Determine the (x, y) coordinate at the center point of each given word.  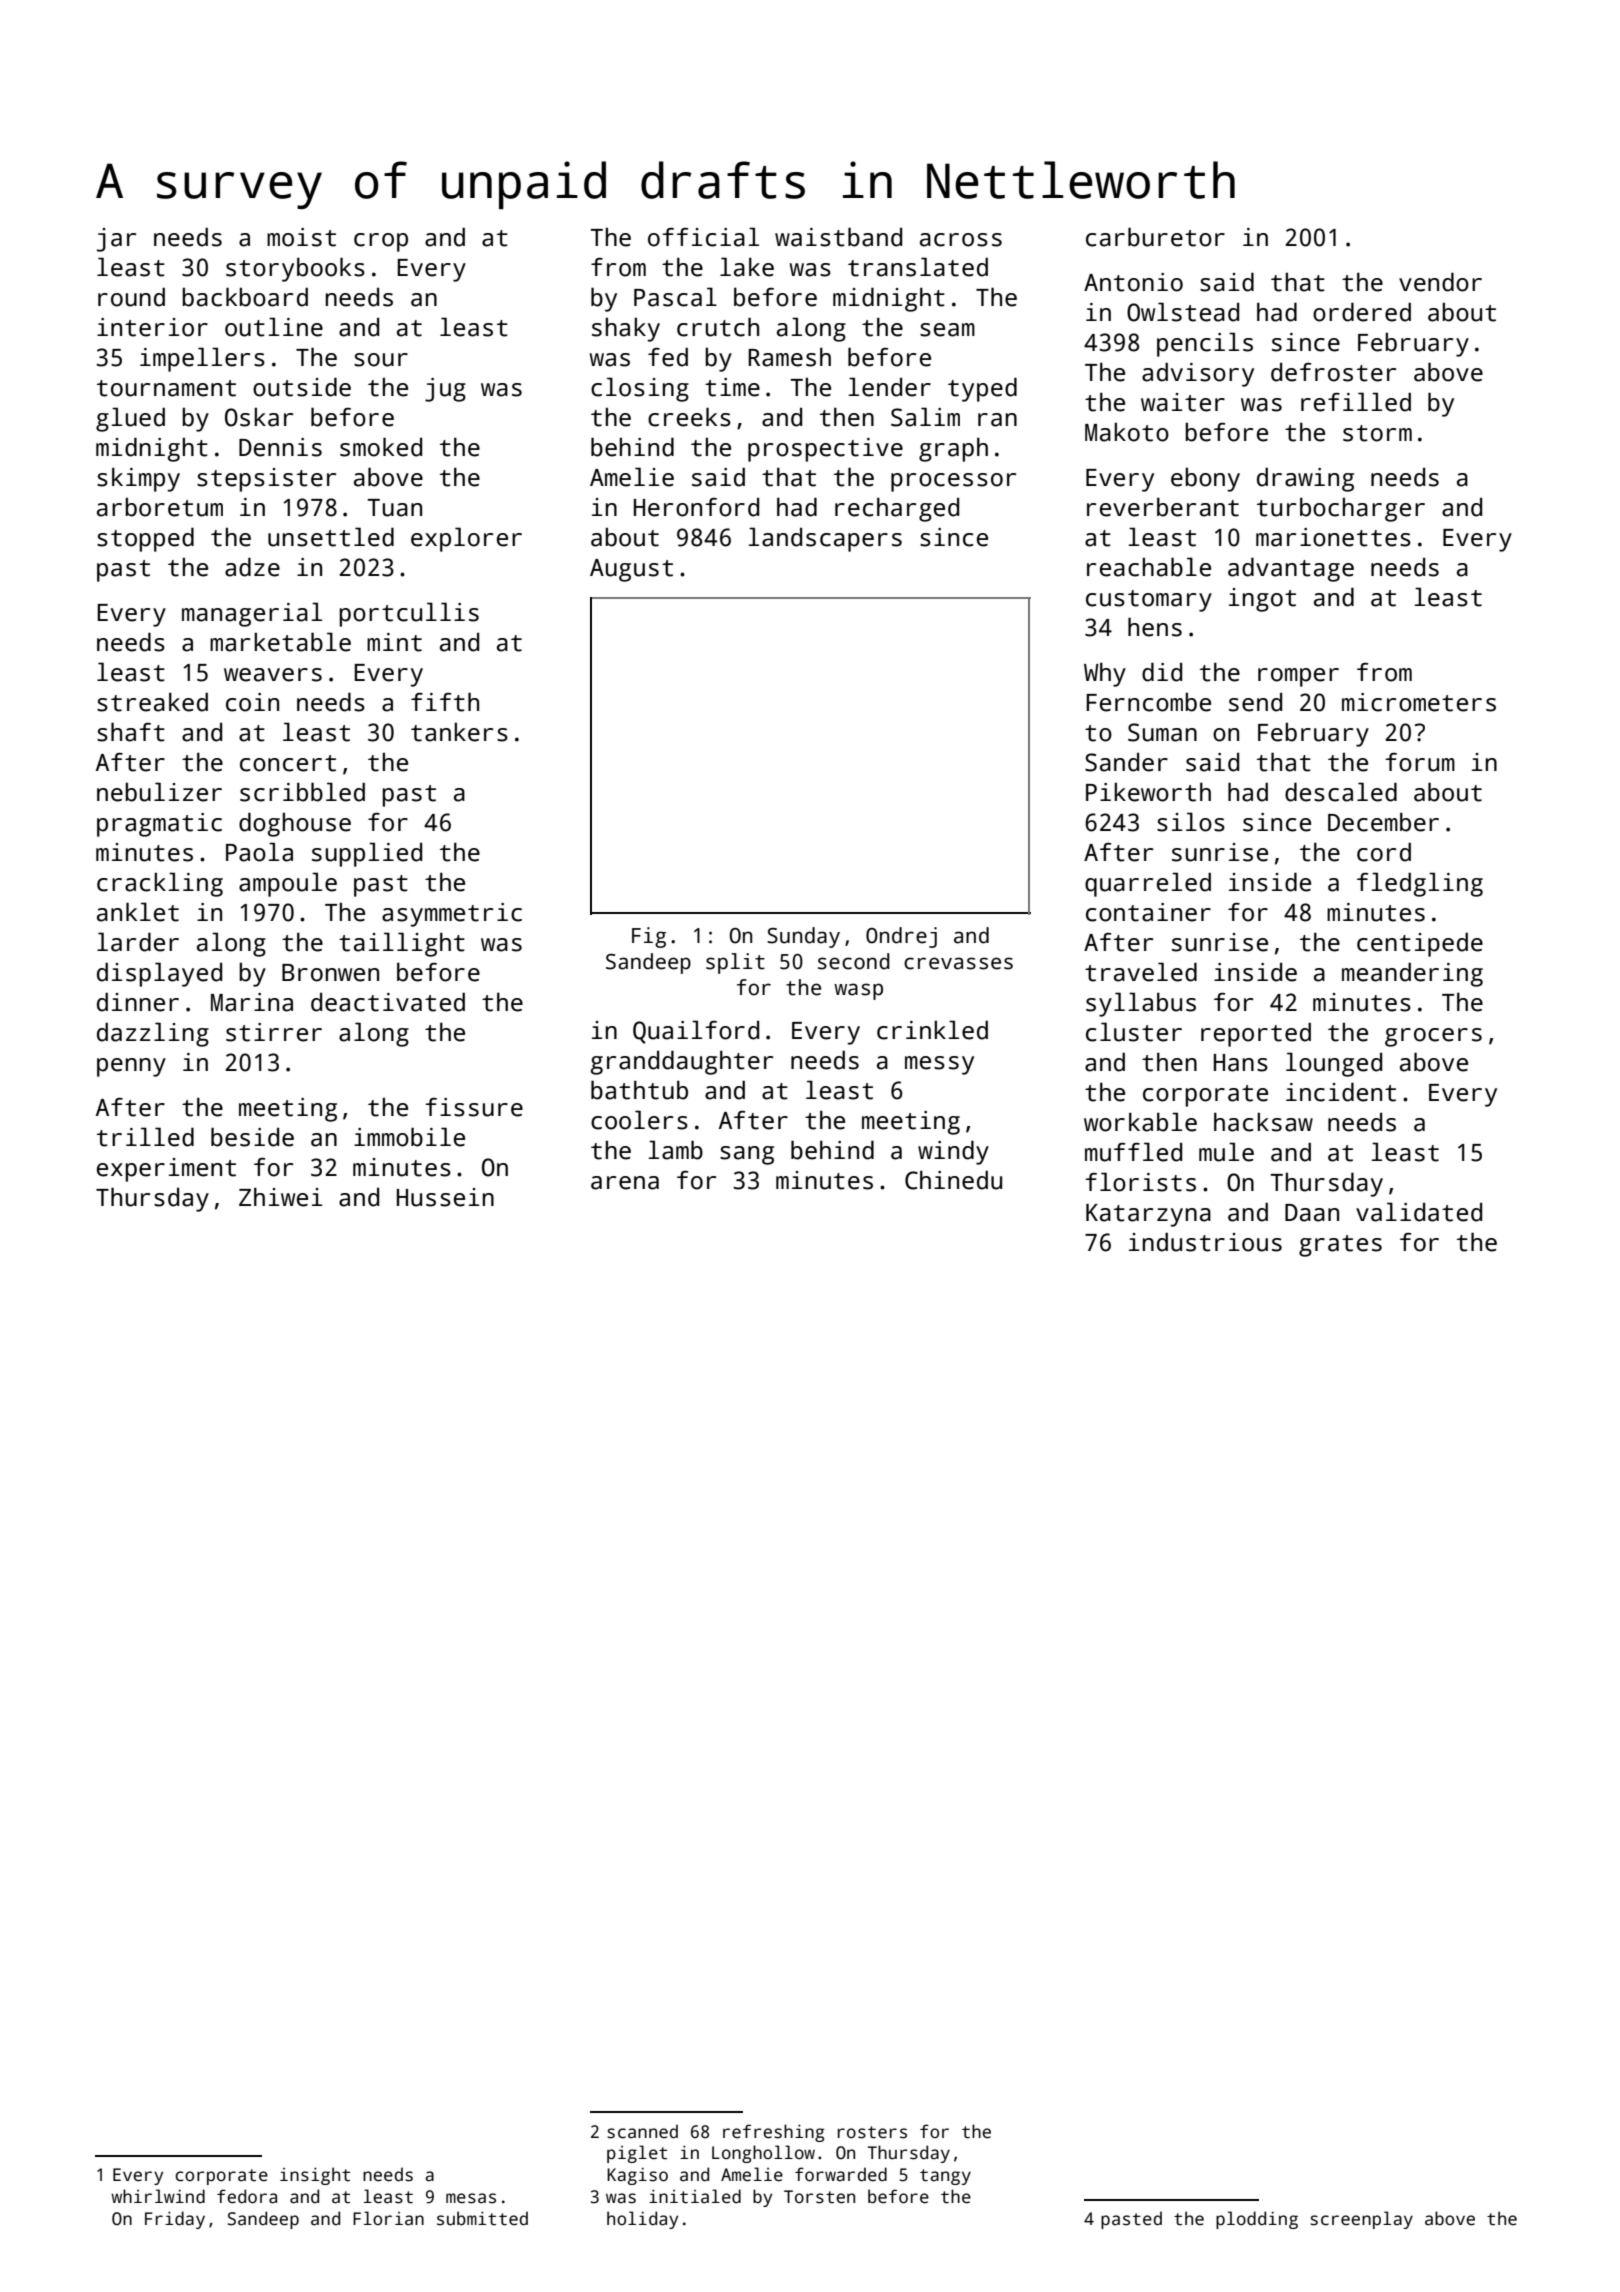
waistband (838, 237)
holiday (642, 2220)
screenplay (1361, 2220)
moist (301, 237)
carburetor (1155, 237)
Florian (388, 2218)
